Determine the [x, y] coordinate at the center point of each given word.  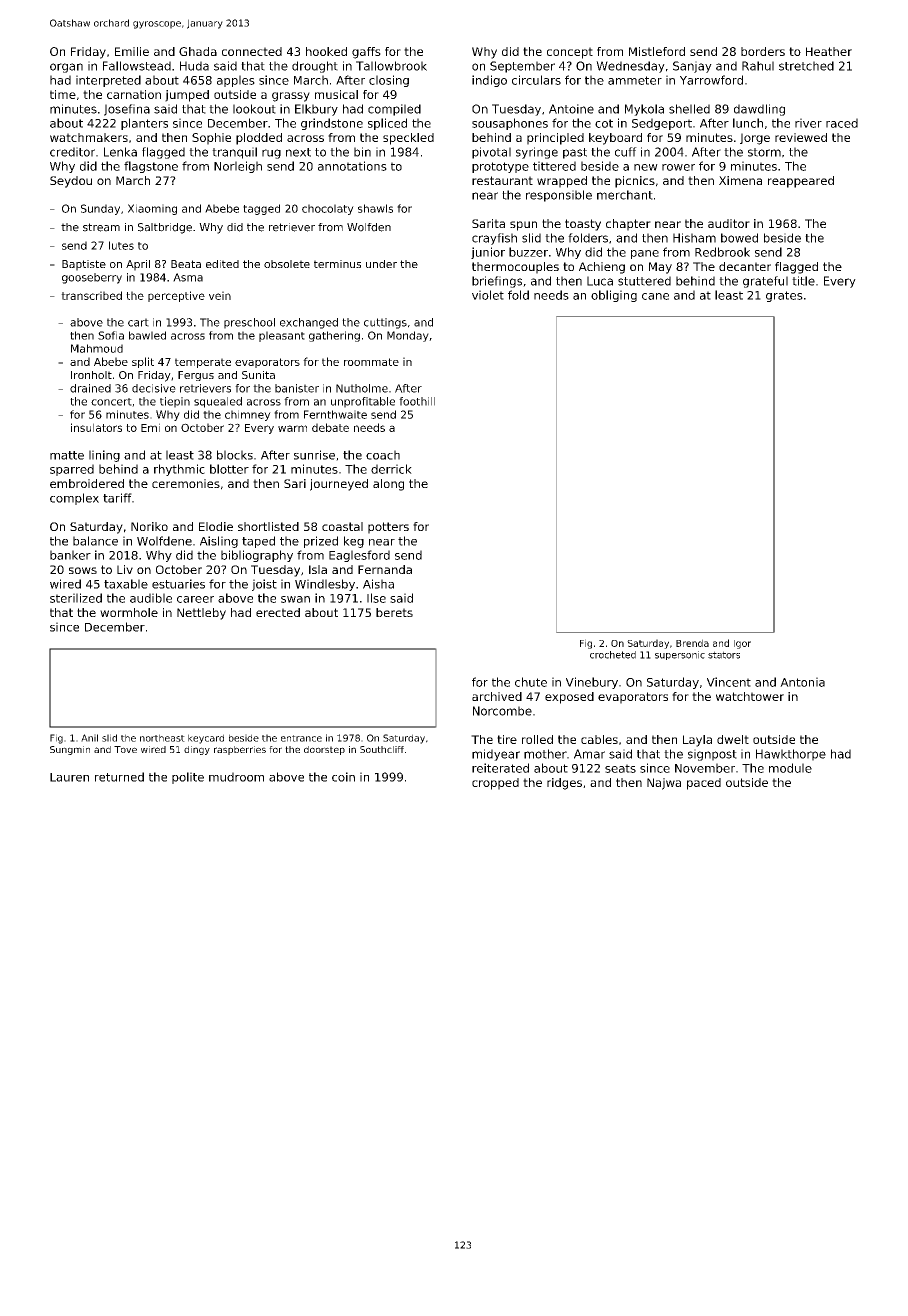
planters [144, 124]
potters [388, 528]
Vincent [729, 682]
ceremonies [186, 483]
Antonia [802, 682]
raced [842, 123]
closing [389, 81]
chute [531, 682]
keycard [206, 739]
